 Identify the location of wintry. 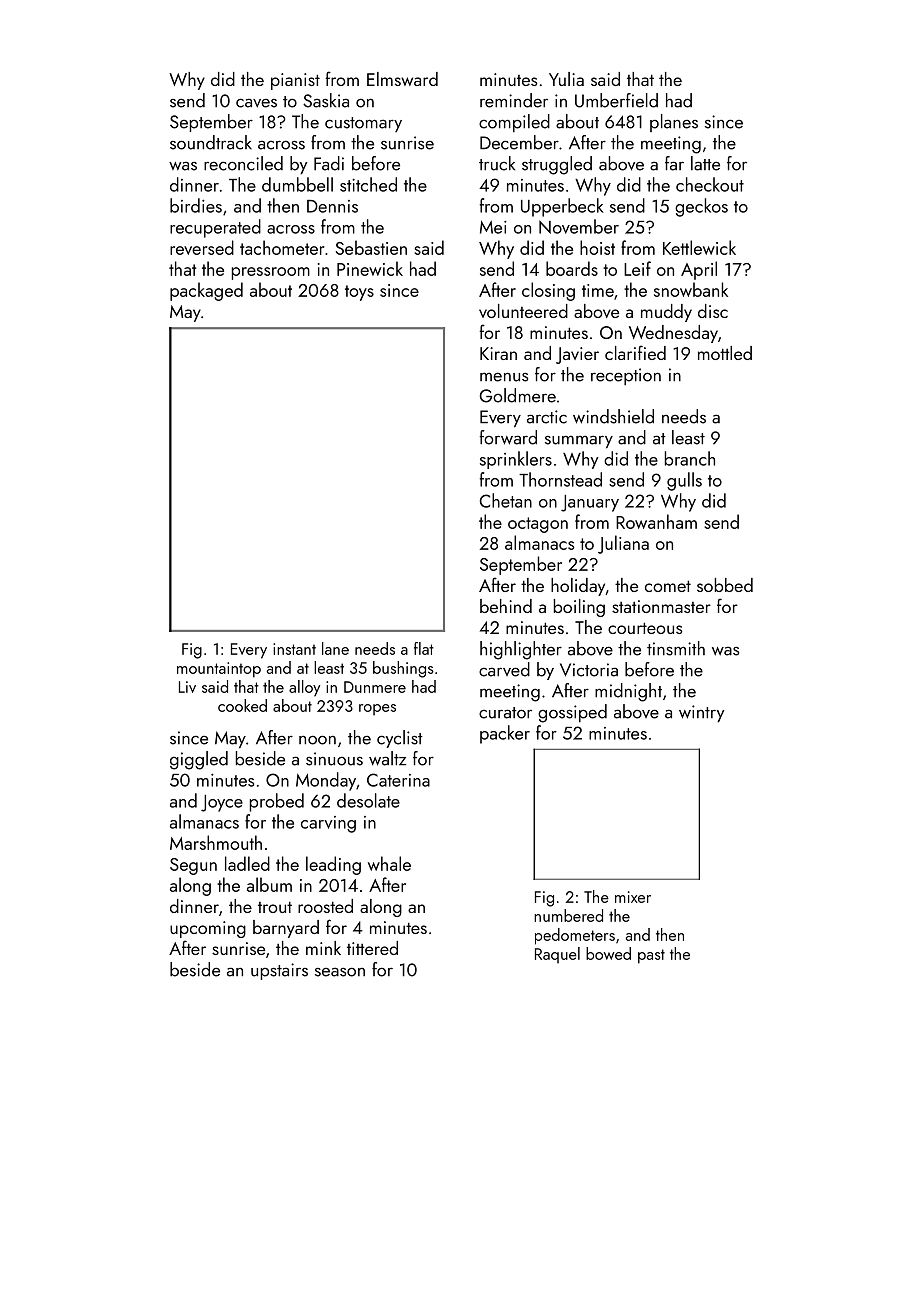
(701, 714).
